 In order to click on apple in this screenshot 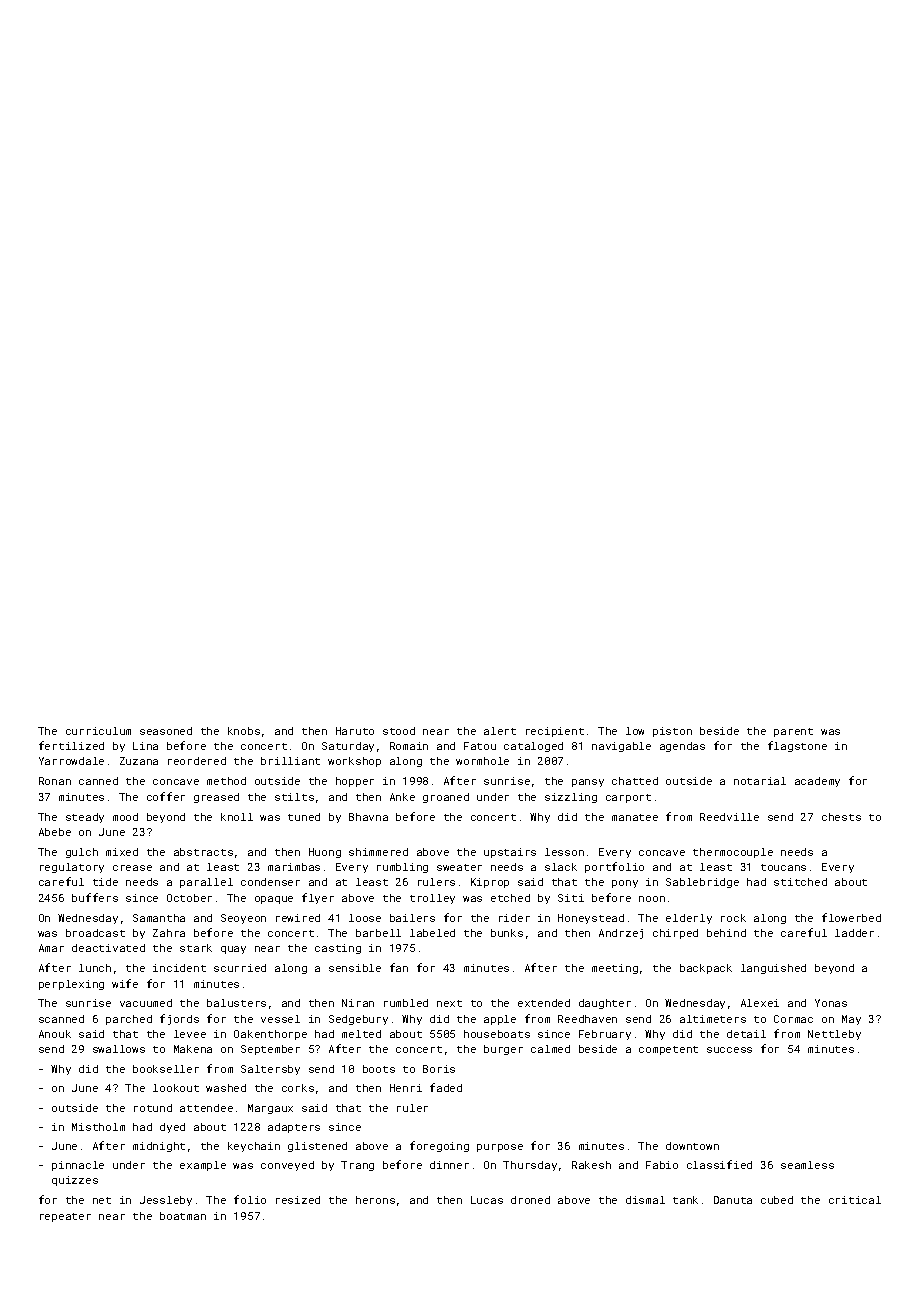, I will do `click(500, 1020)`.
